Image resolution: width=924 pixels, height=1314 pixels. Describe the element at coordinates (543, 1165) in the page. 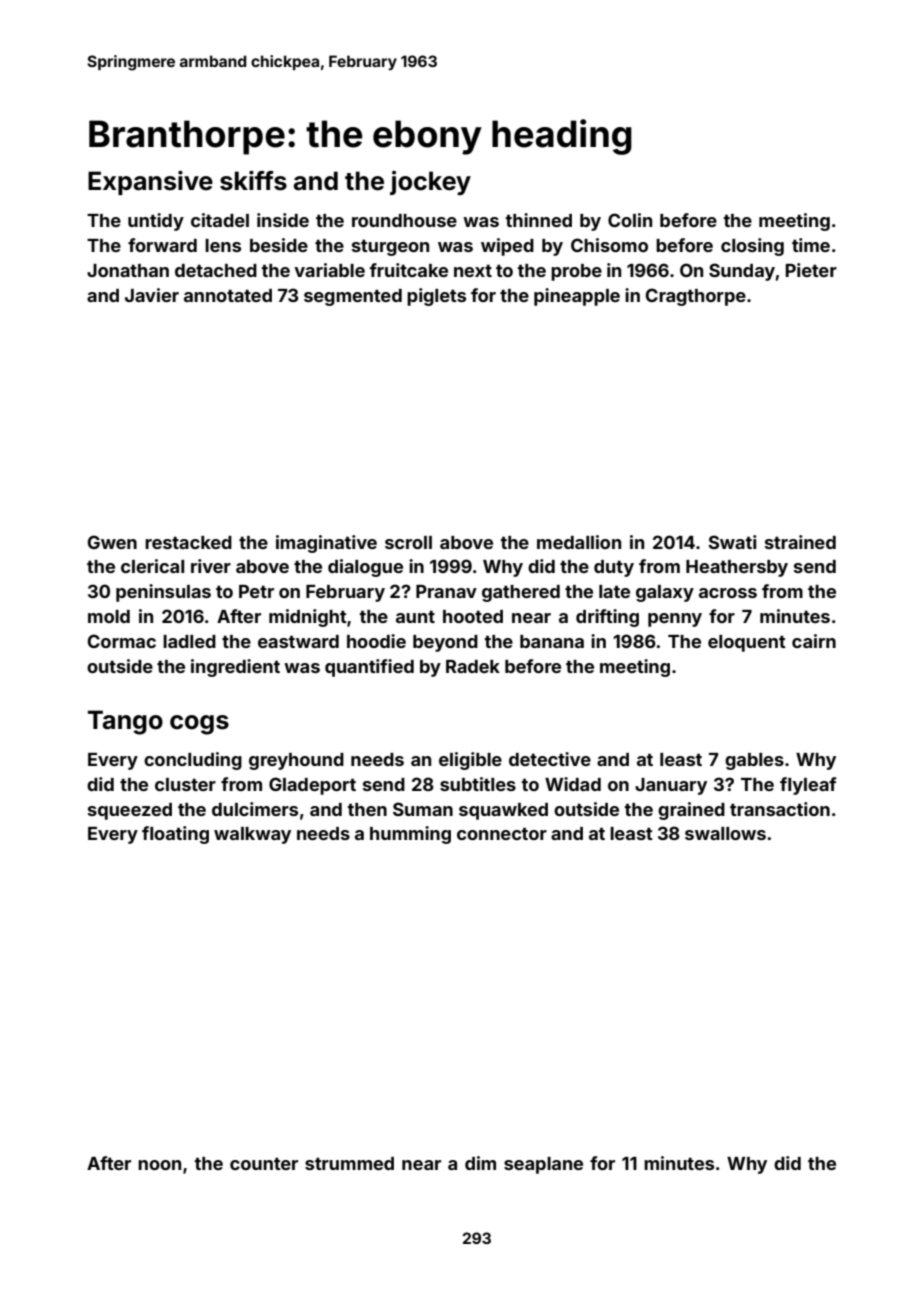

I see `seaplane` at that location.
